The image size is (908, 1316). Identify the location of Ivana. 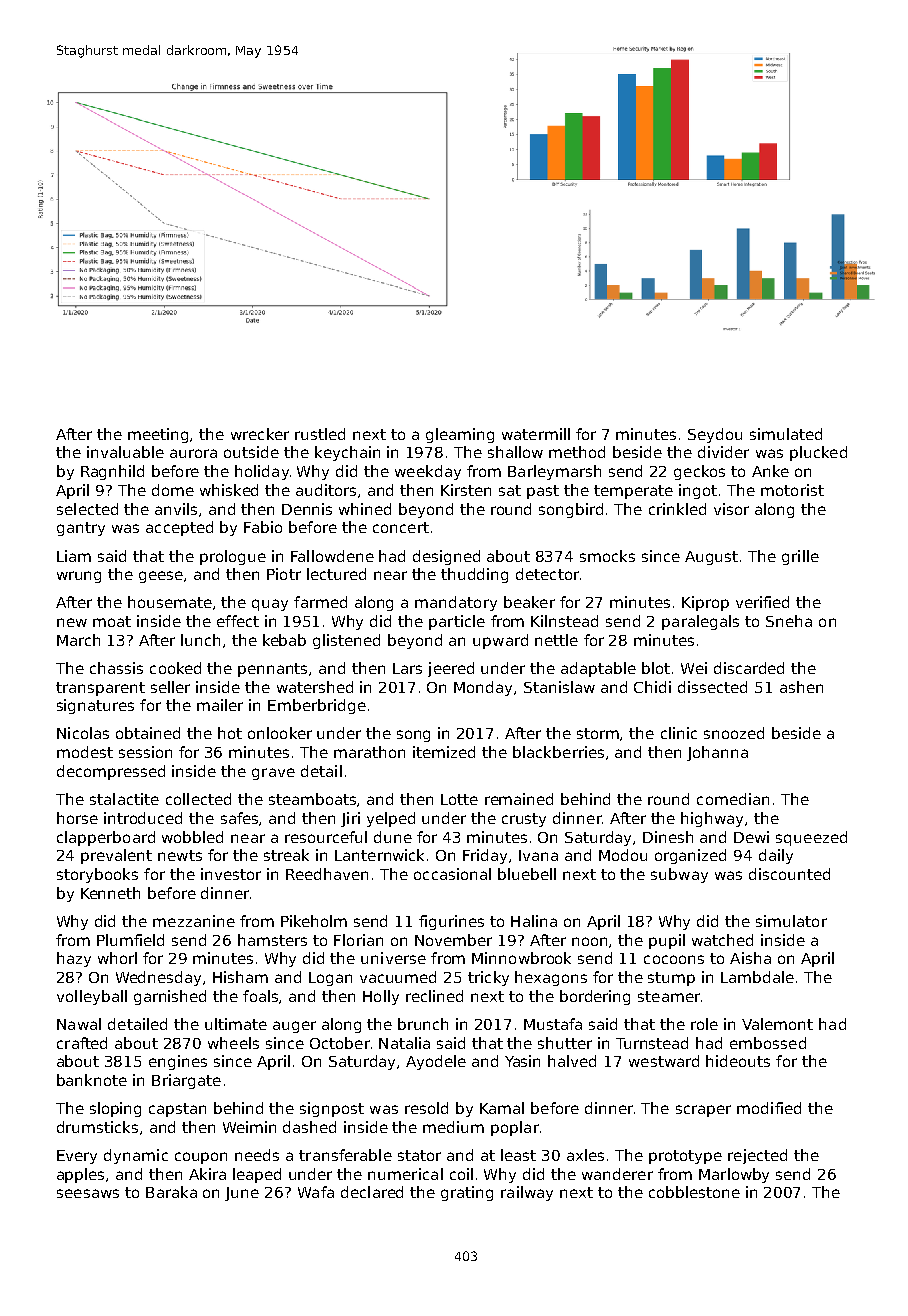
(538, 855).
